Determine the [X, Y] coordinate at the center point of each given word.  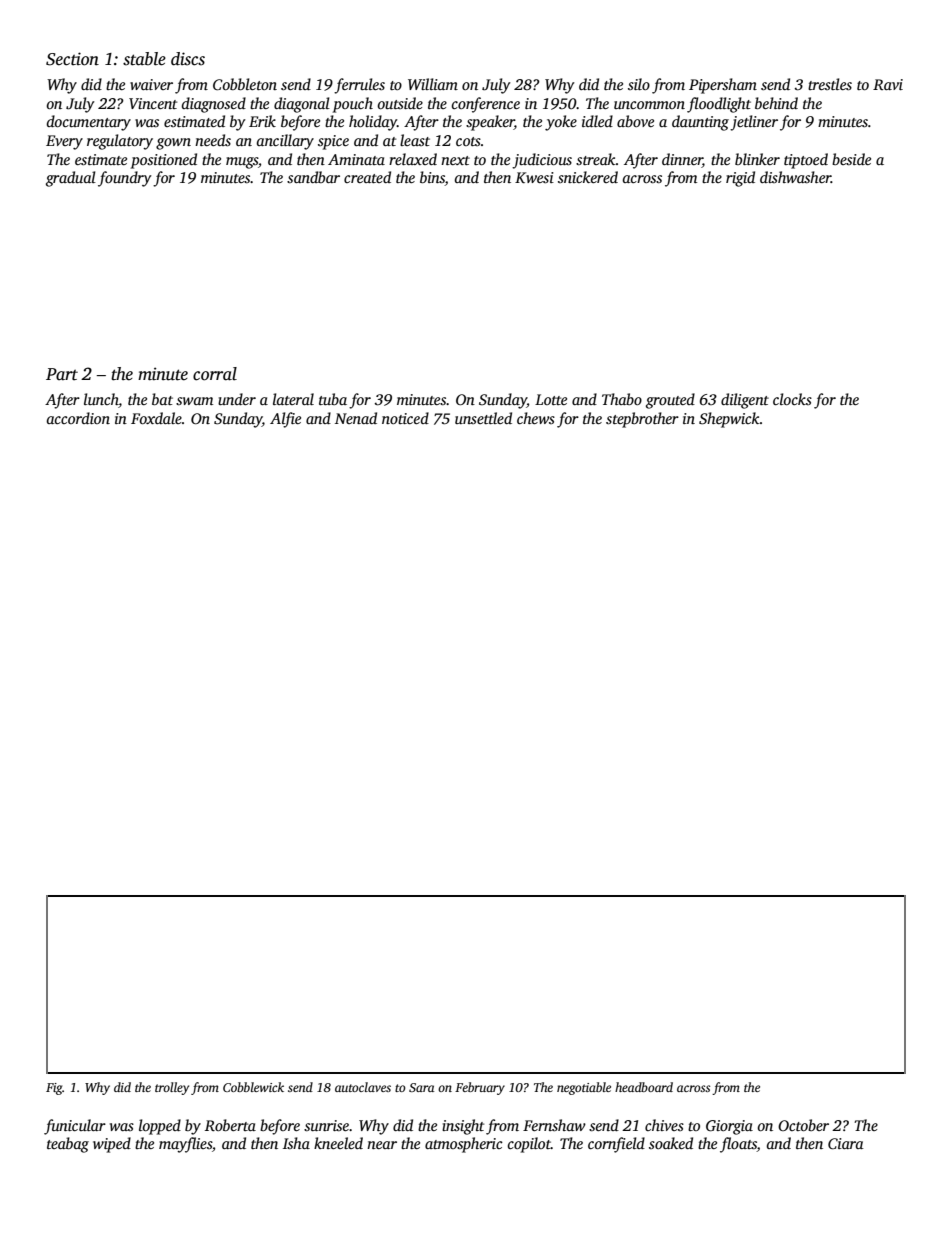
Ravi [888, 84]
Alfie [285, 420]
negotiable [584, 1088]
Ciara [846, 1144]
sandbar [313, 177]
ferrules [359, 86]
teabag [68, 1145]
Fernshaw [554, 1125]
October [803, 1125]
